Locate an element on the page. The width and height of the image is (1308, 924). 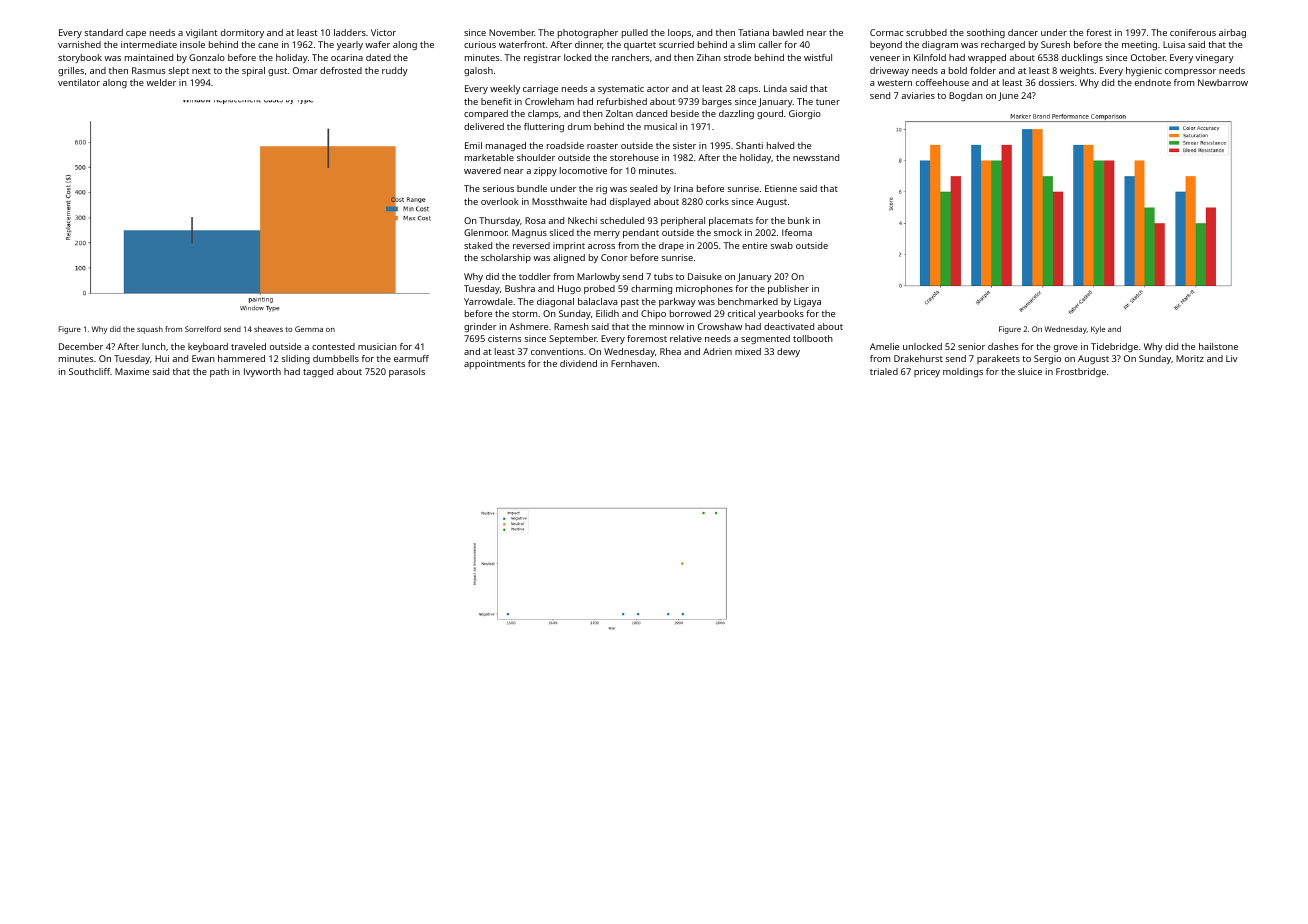
loops is located at coordinates (679, 33).
